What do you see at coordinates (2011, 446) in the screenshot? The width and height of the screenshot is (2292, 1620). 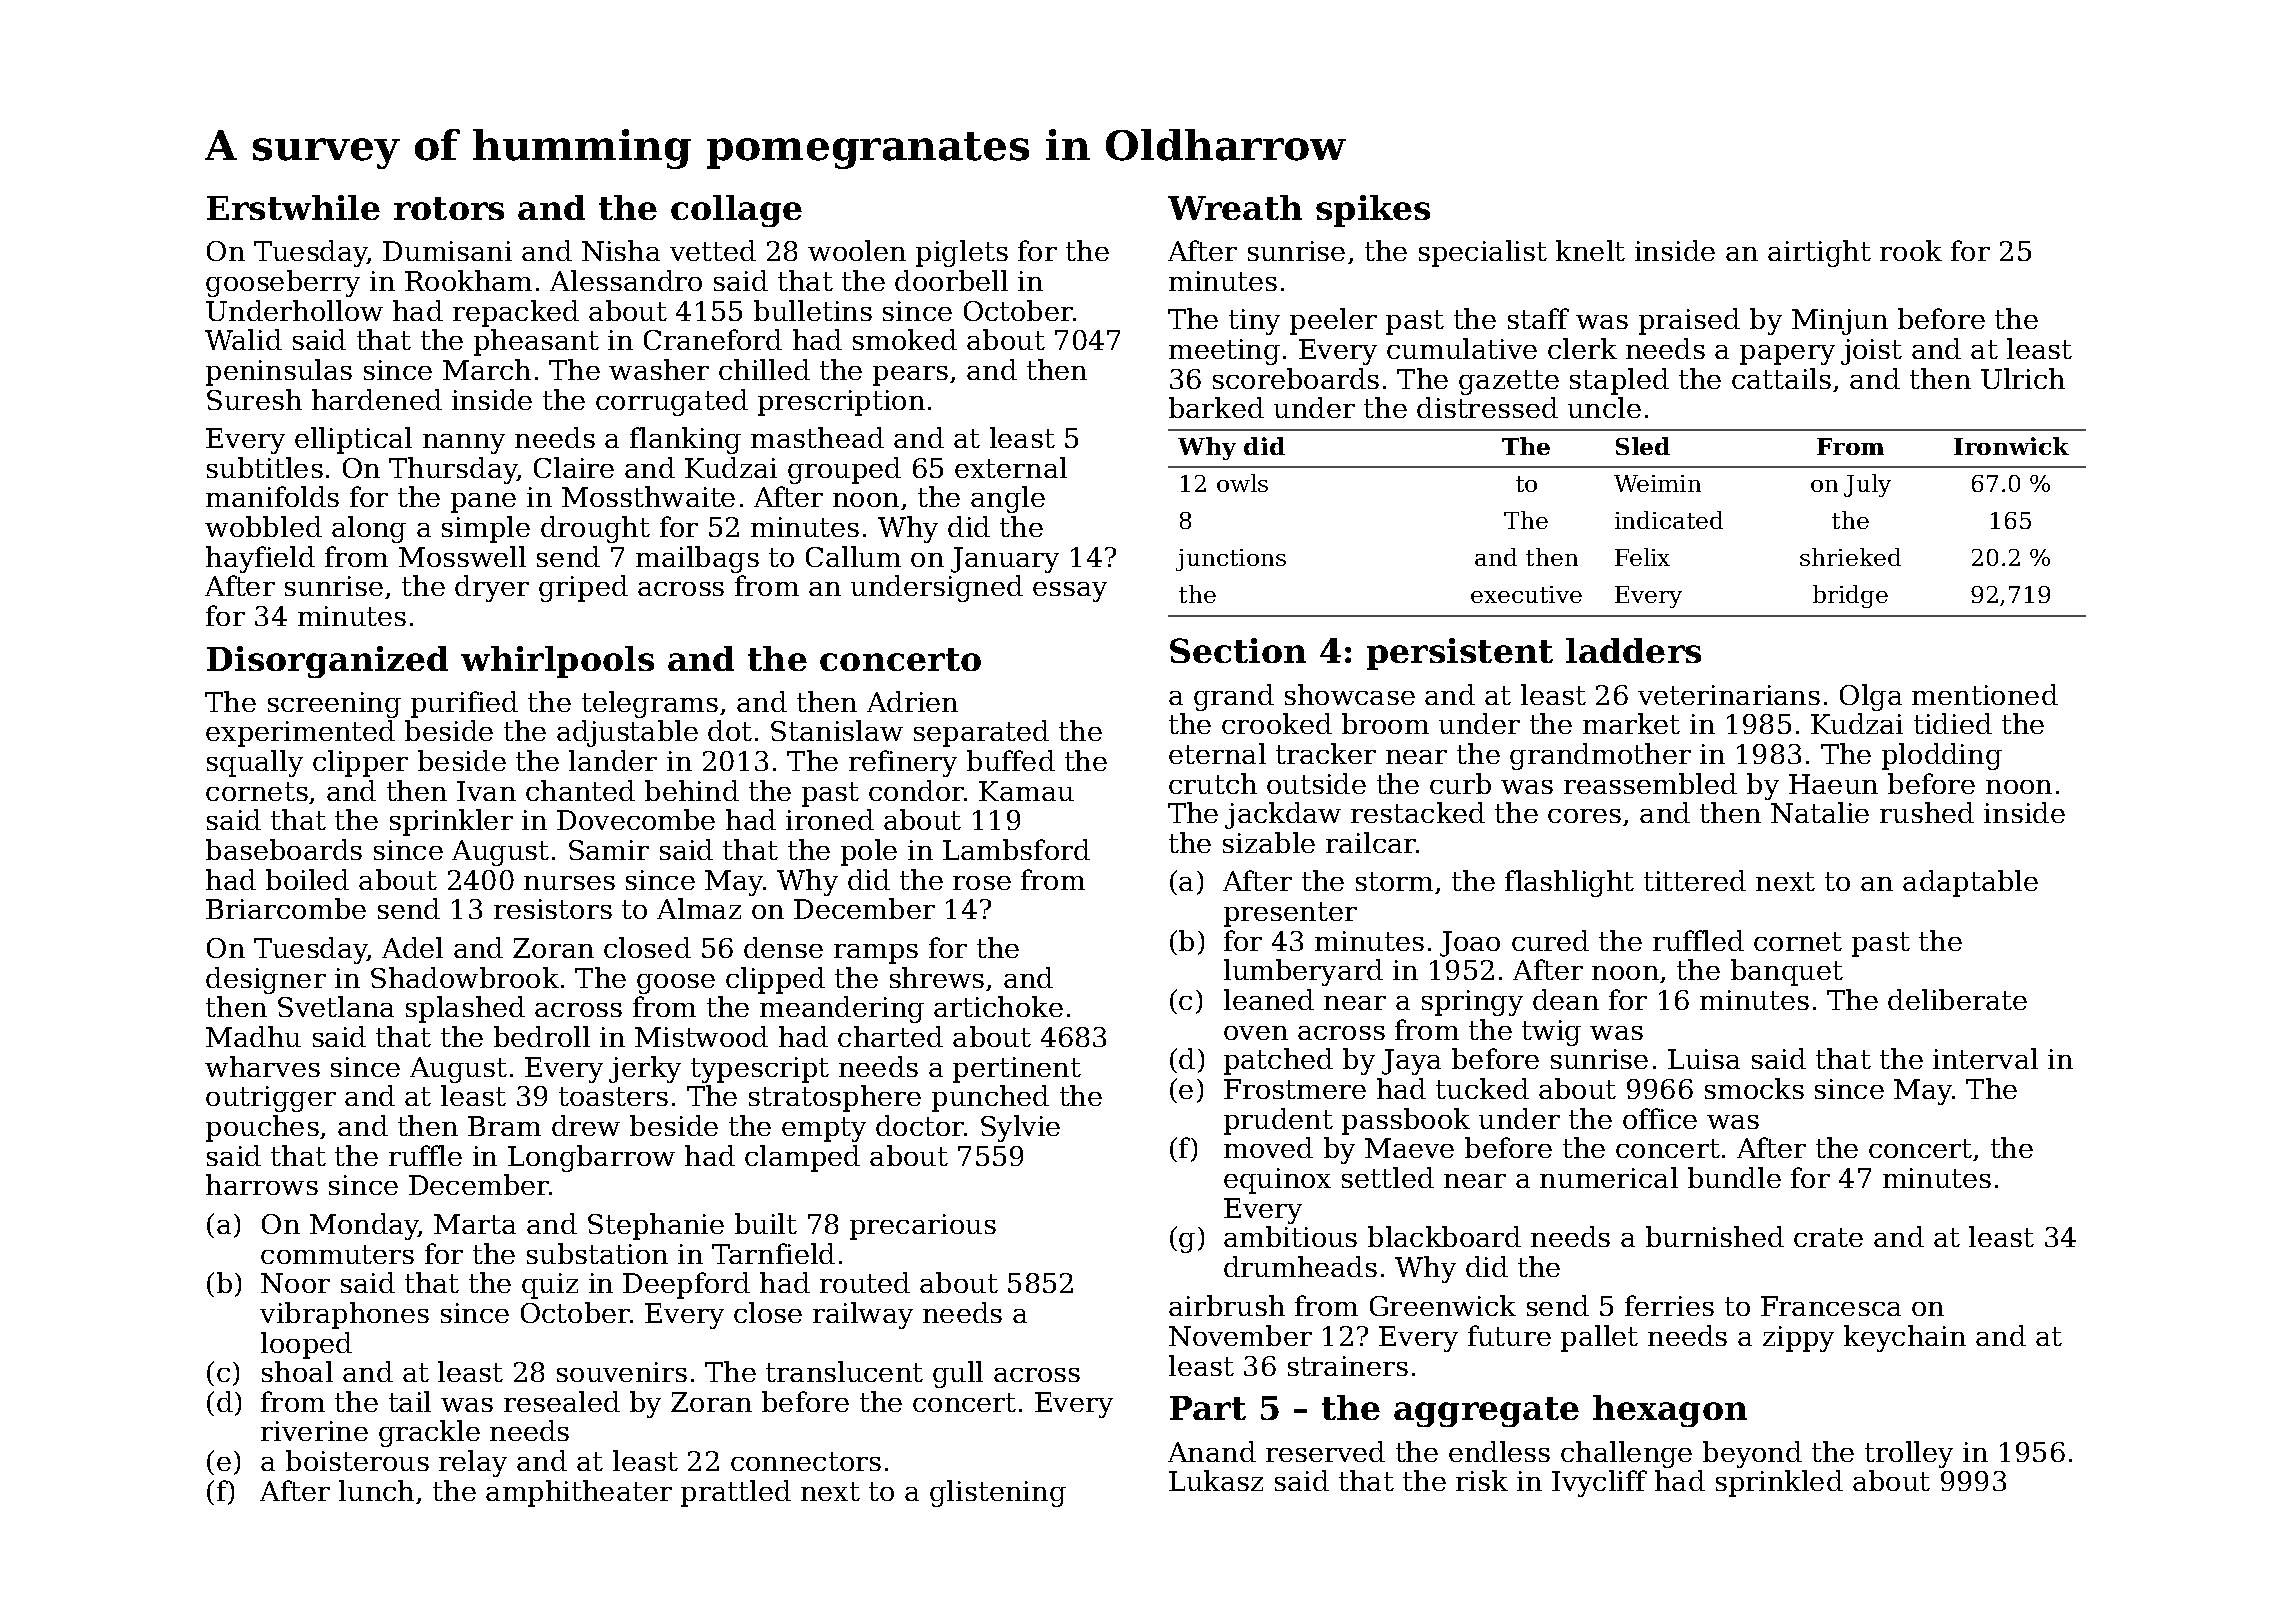 I see `Ironwick` at bounding box center [2011, 446].
